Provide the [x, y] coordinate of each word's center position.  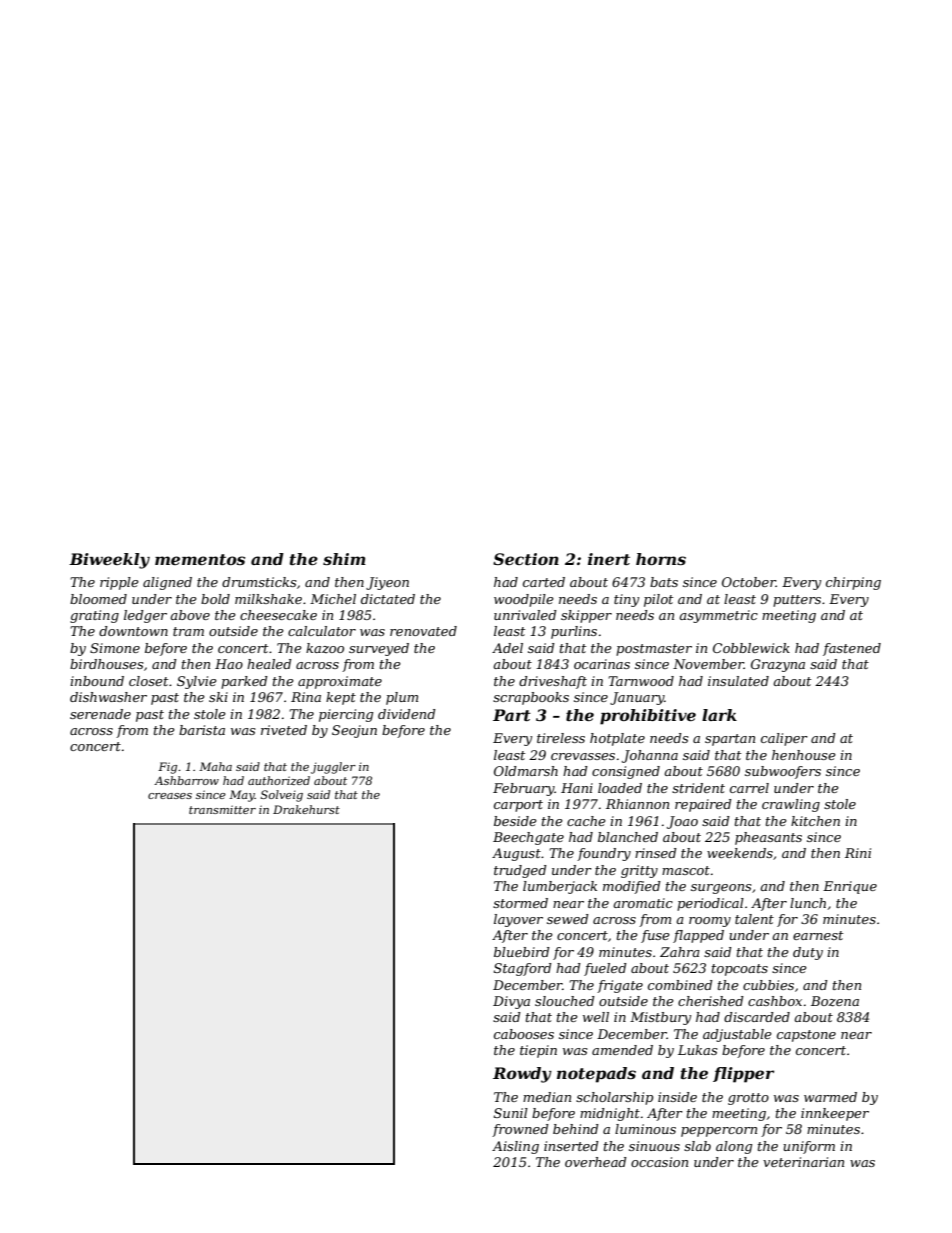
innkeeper [835, 1114]
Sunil [511, 1113]
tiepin [538, 1051]
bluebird [522, 952]
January [637, 698]
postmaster [654, 650]
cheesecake [278, 615]
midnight [610, 1114]
